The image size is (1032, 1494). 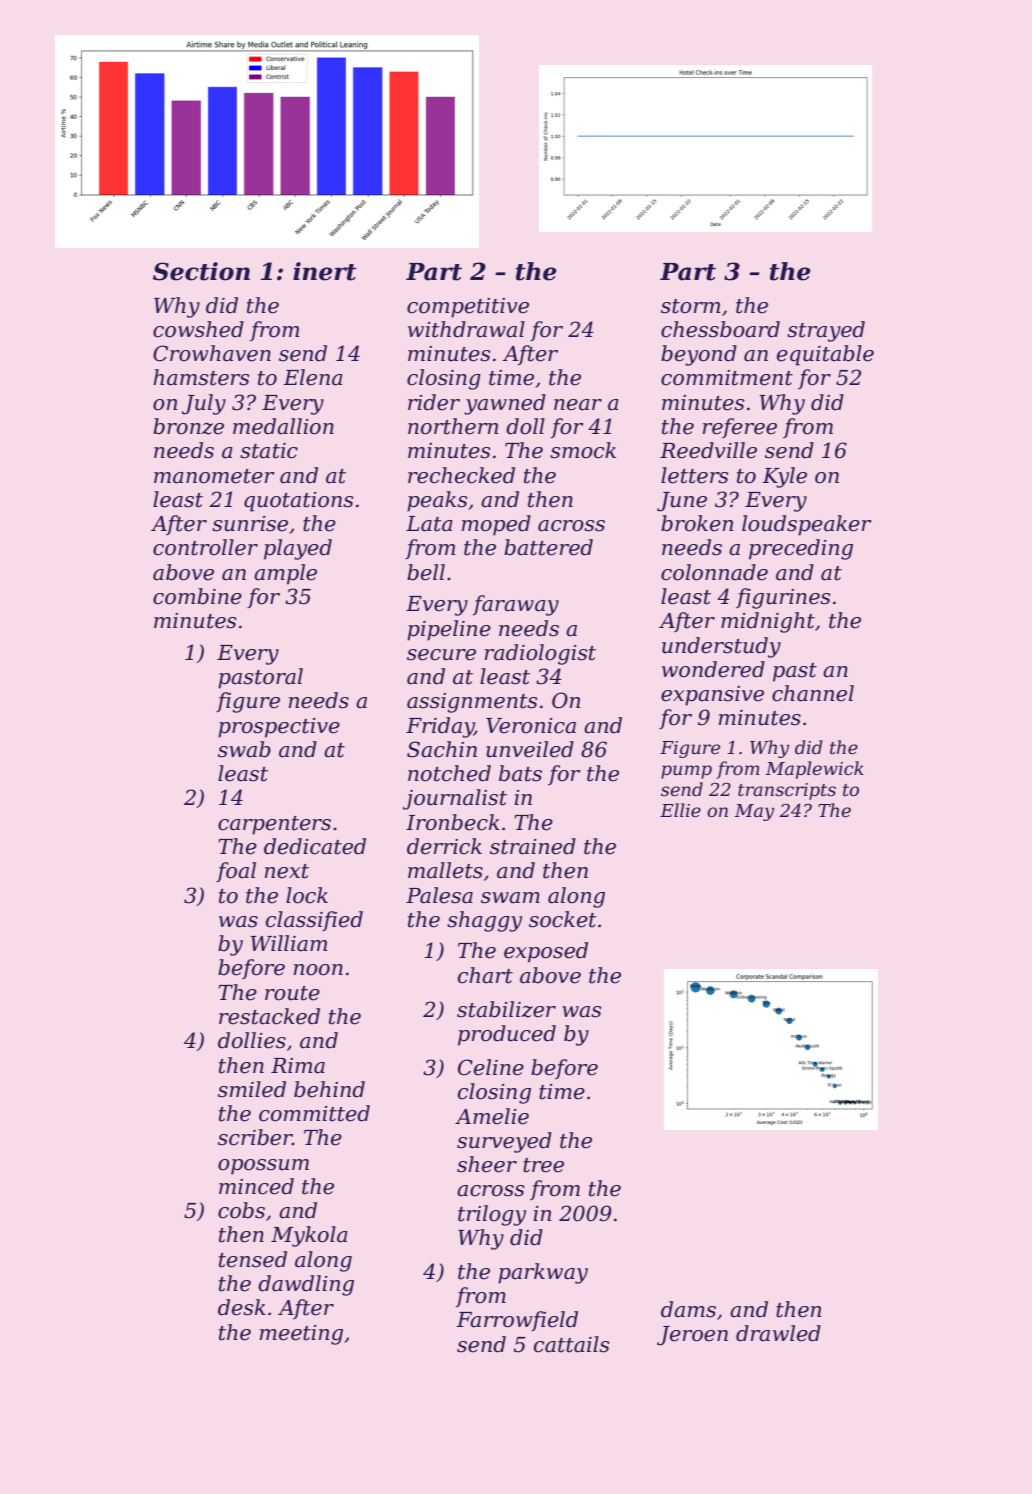 I want to click on surveyed, so click(x=504, y=1142).
